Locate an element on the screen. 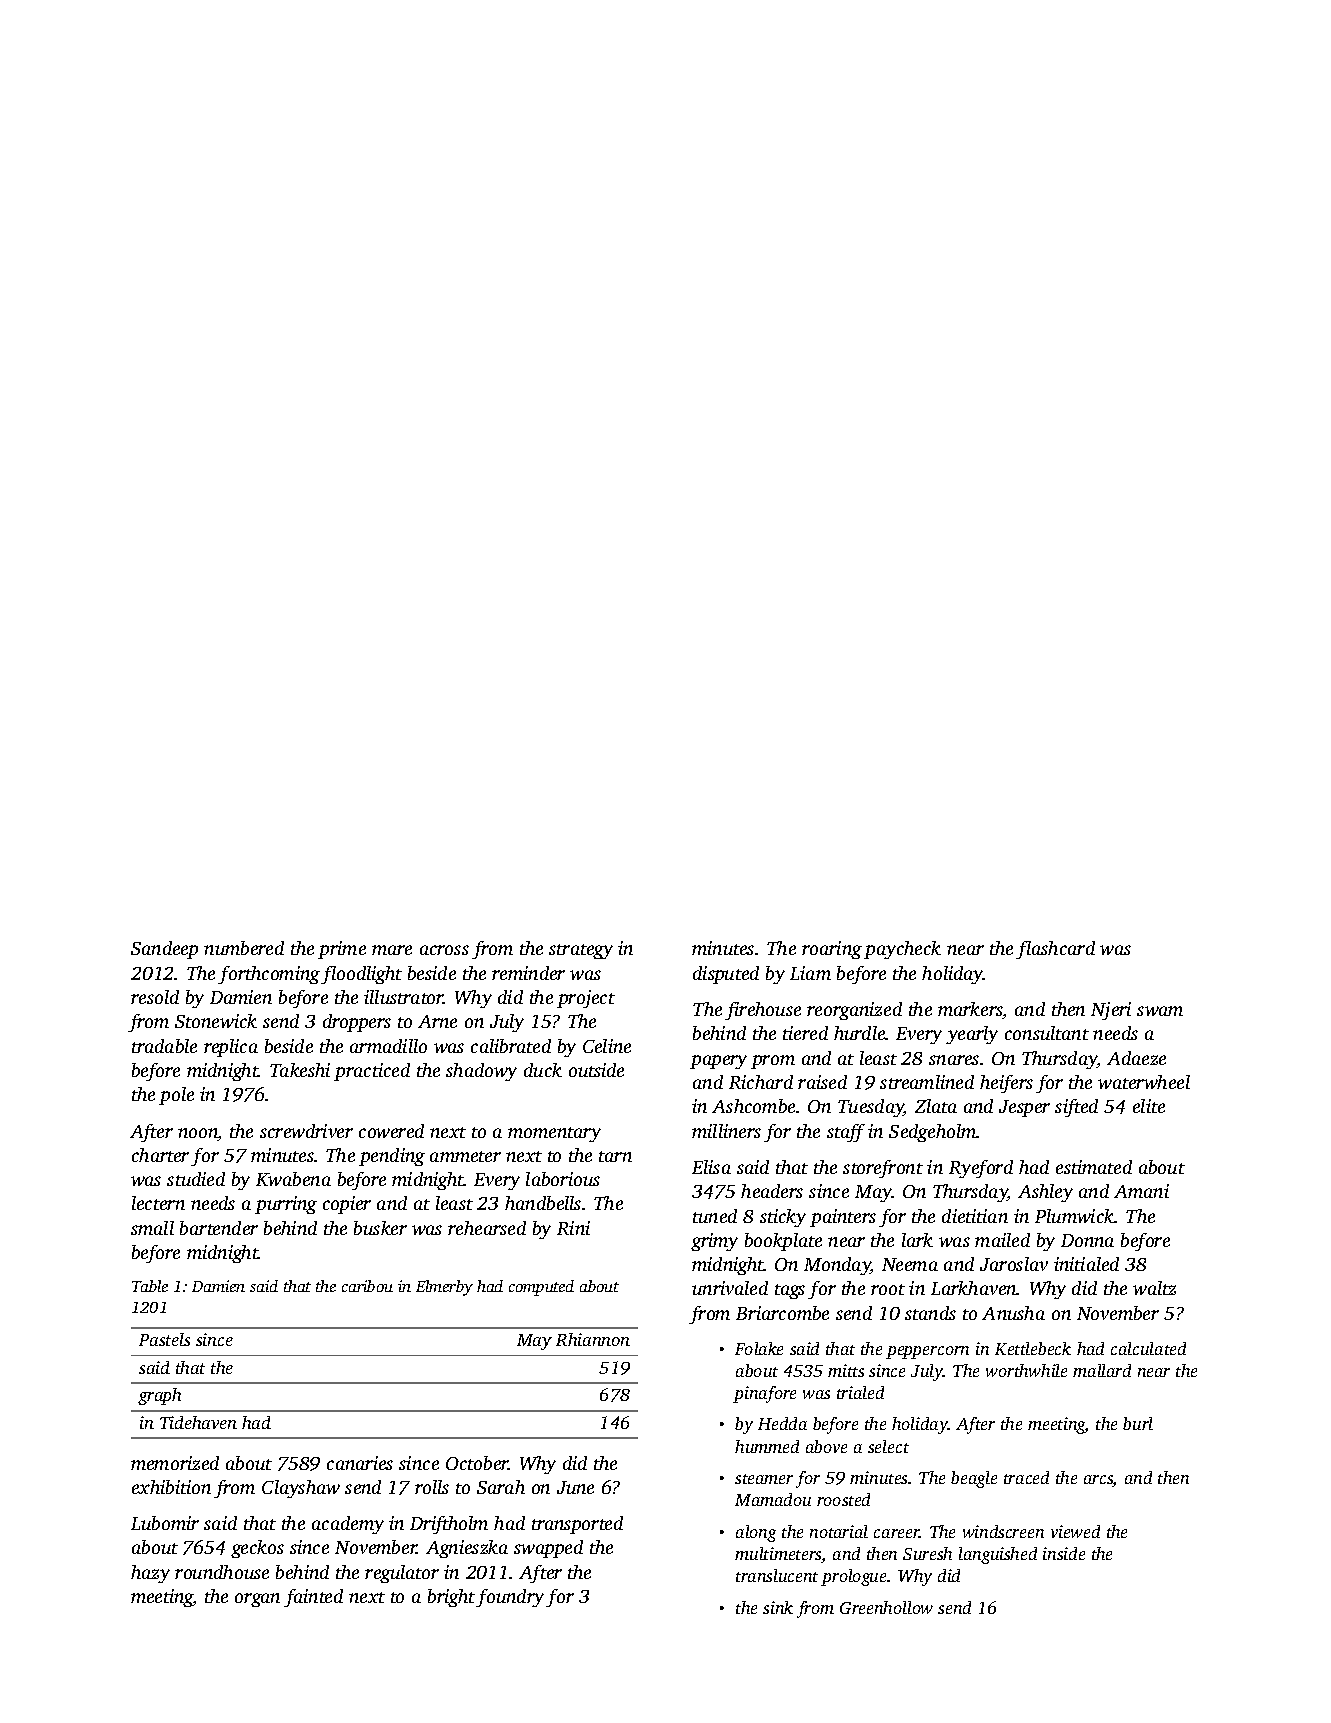 This screenshot has height=1723, width=1331. Donna is located at coordinates (1087, 1240).
